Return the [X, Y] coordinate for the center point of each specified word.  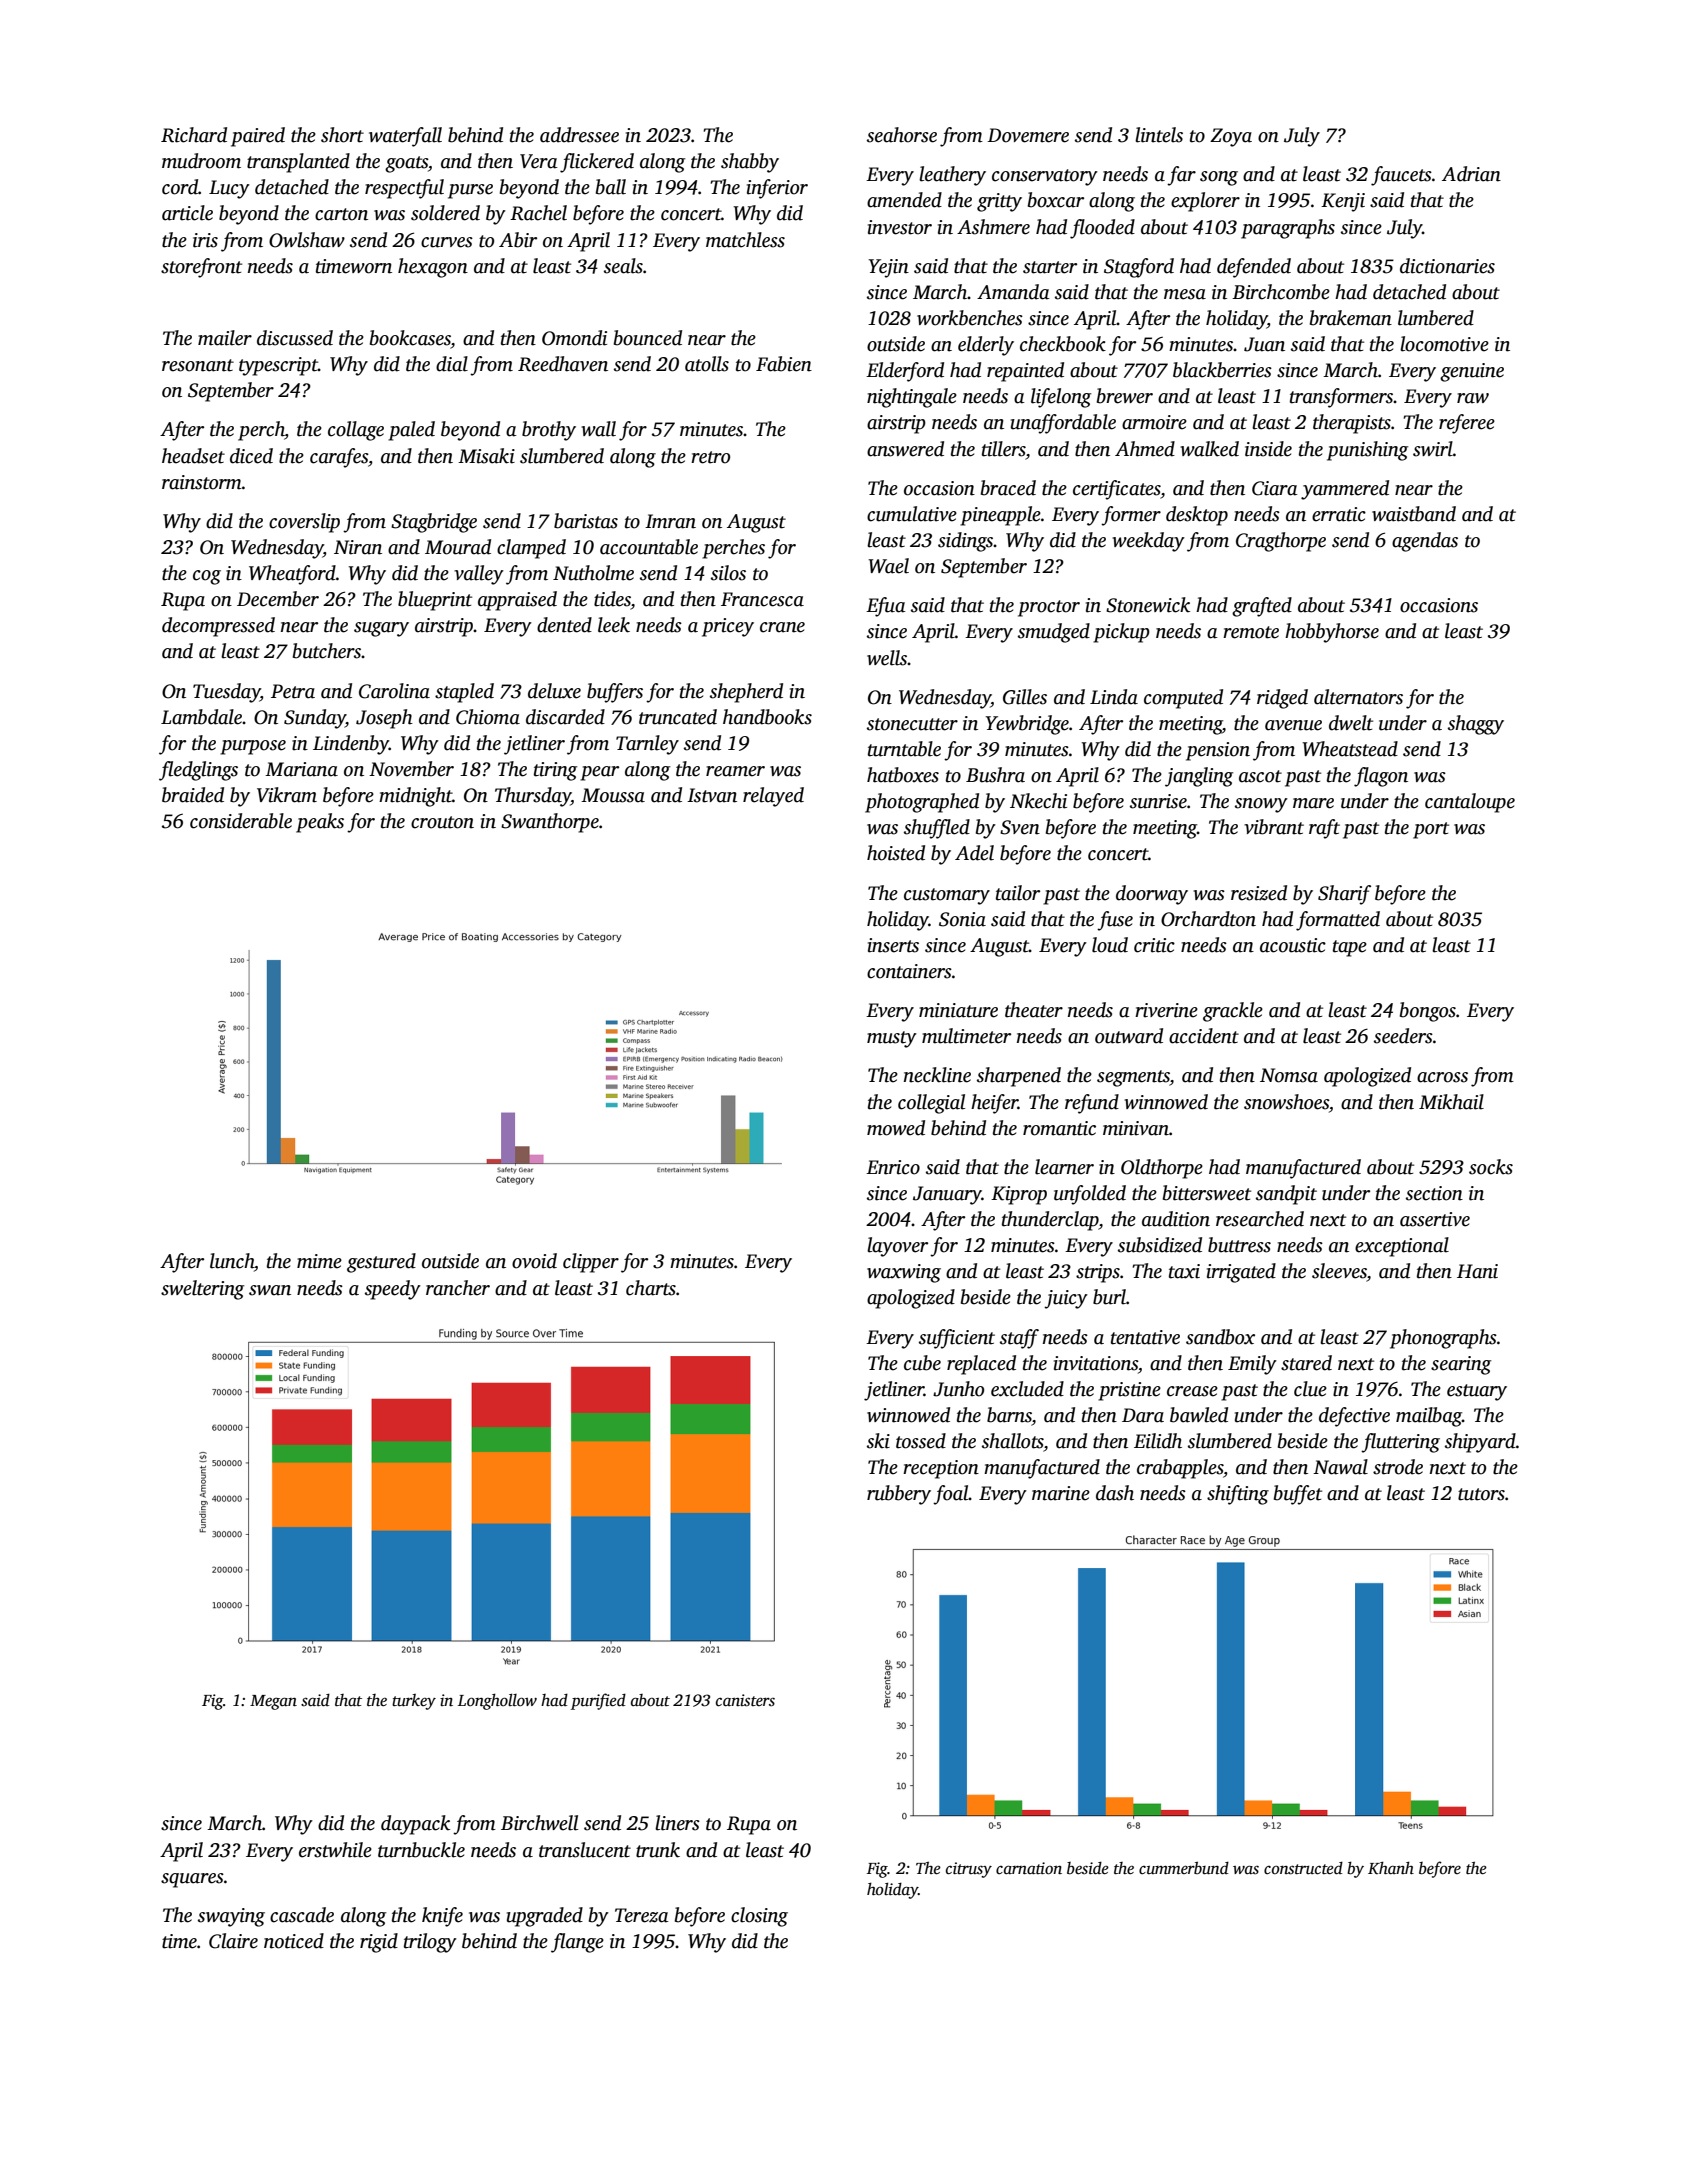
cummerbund [1184, 1868]
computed [1183, 699]
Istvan [712, 795]
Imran [670, 521]
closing [759, 1917]
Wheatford [292, 575]
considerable [241, 821]
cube [922, 1363]
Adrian [1471, 174]
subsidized [1160, 1245]
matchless [745, 240]
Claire [233, 1941]
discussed [295, 338]
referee [1467, 424]
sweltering [202, 1290]
